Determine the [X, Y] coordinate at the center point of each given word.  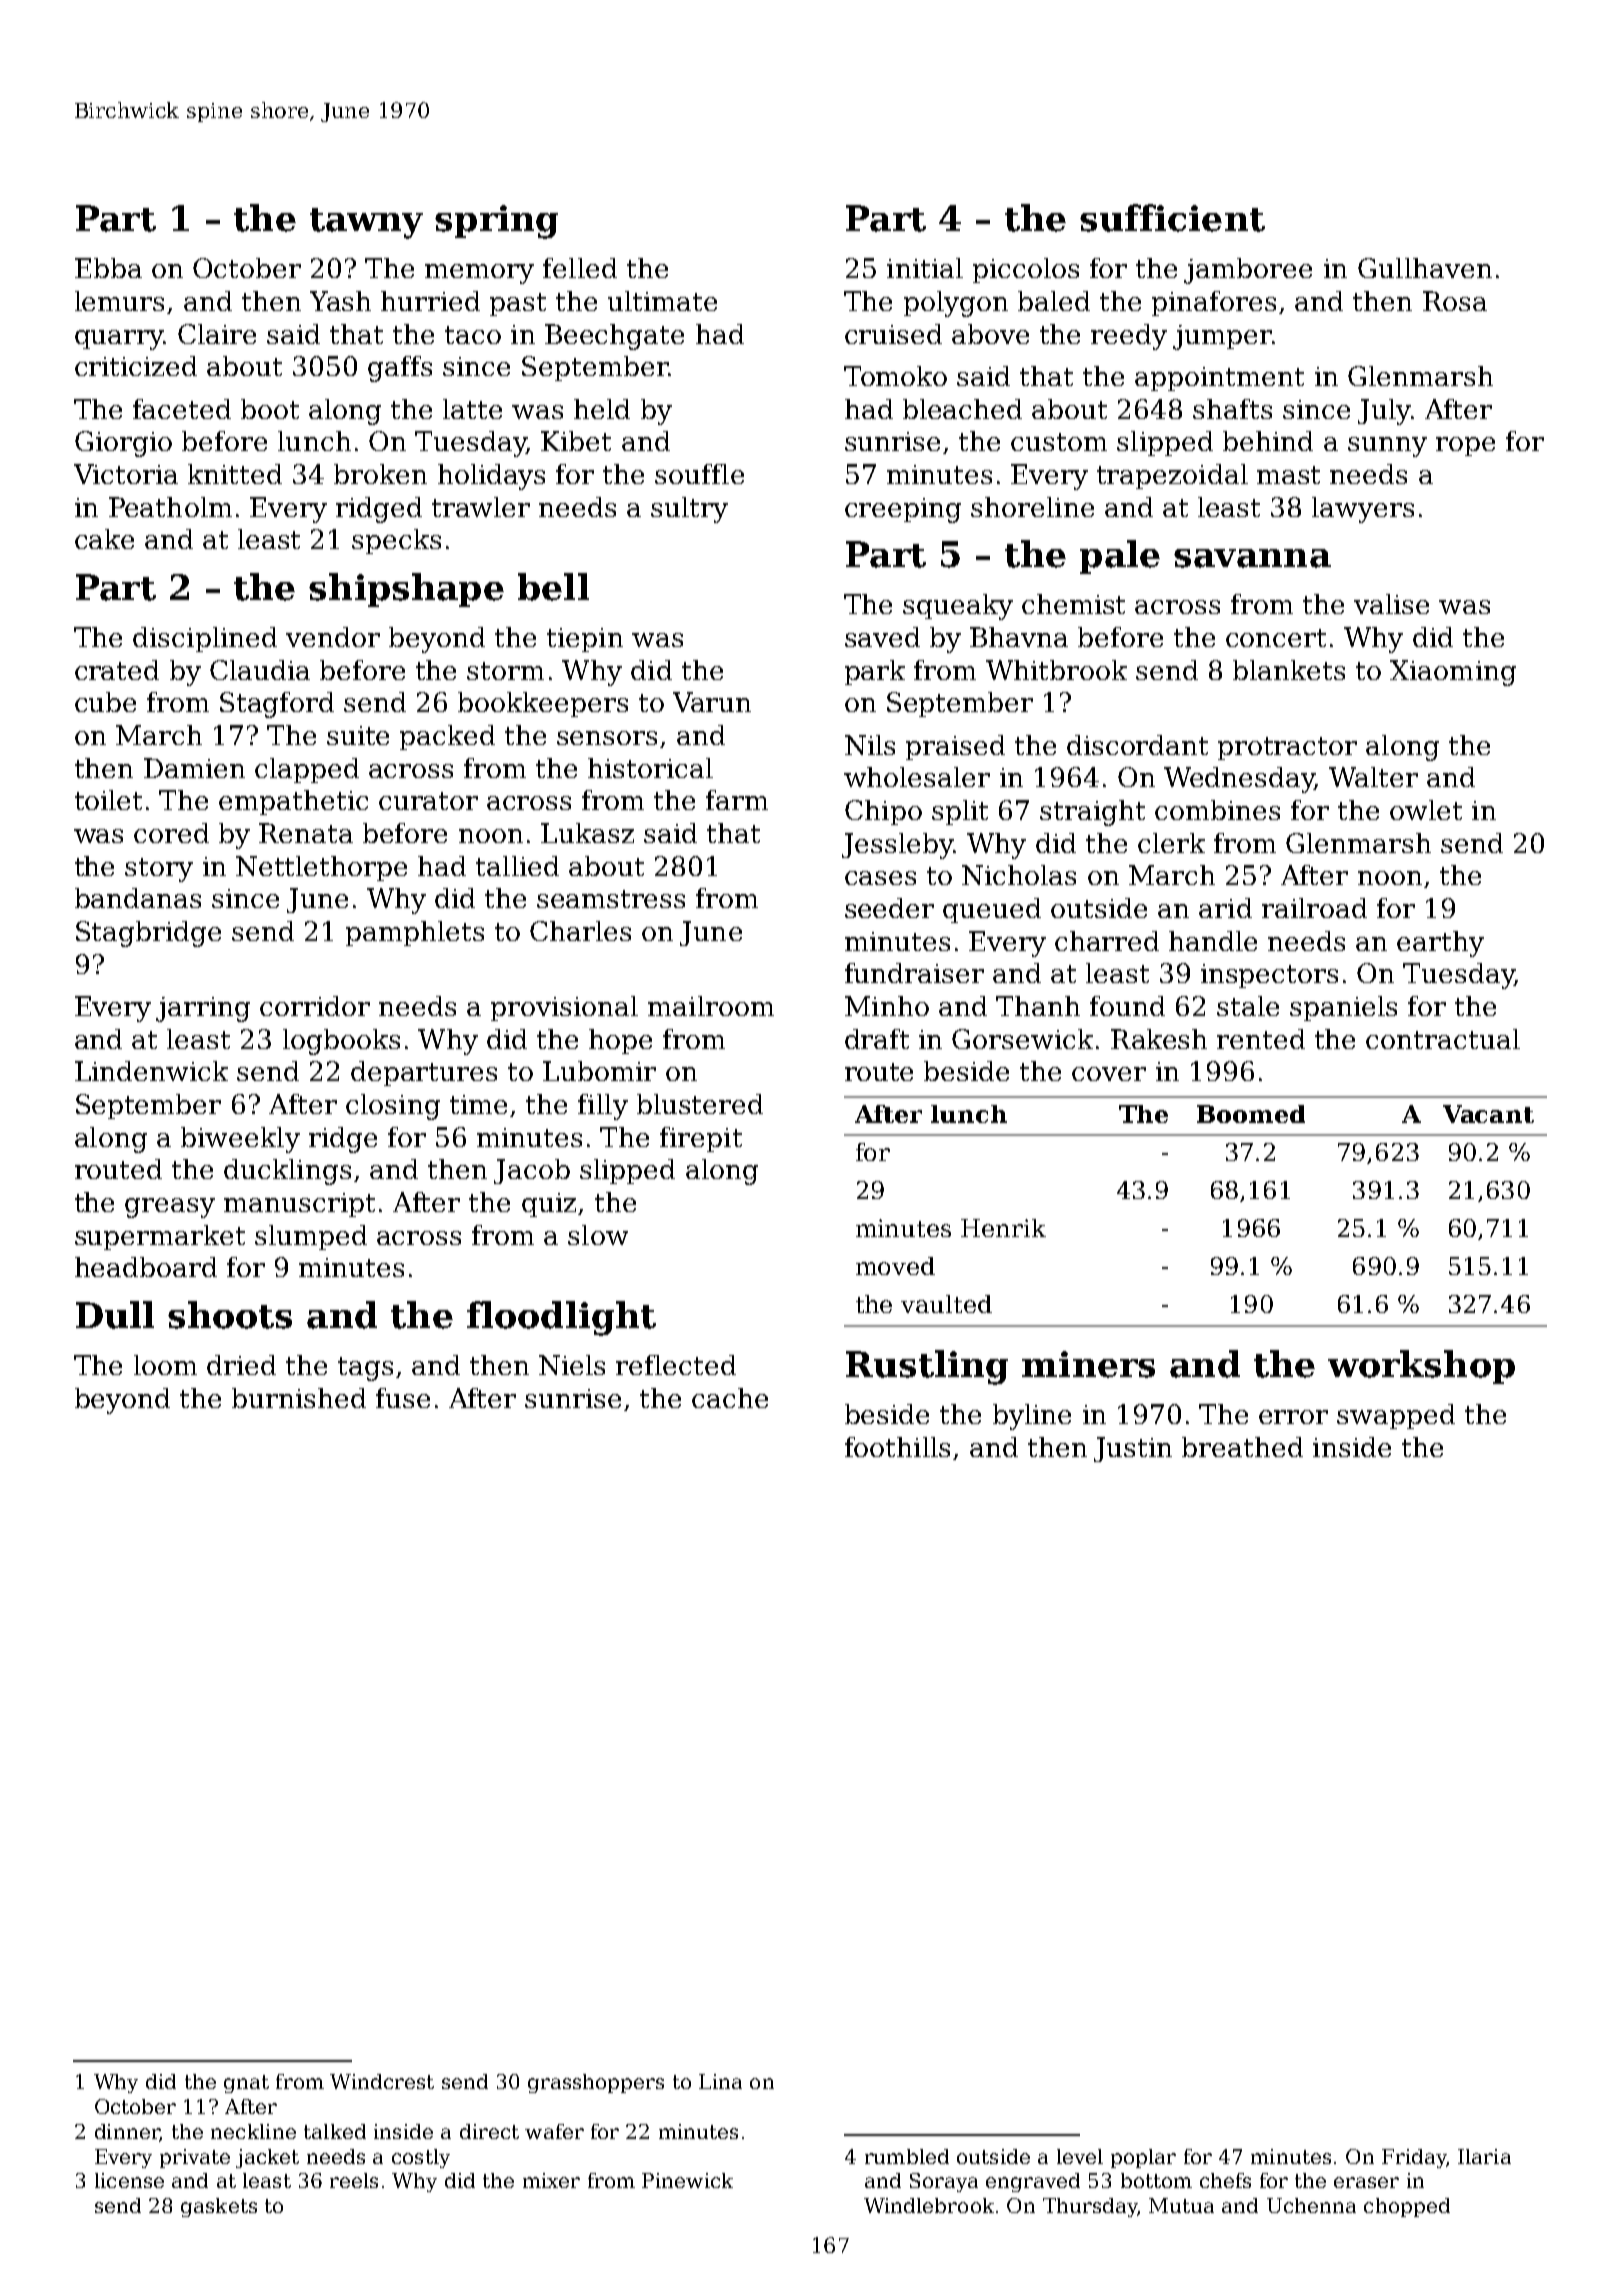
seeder [889, 908]
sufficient [1172, 218]
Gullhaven [1425, 268]
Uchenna [1311, 2205]
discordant [1137, 745]
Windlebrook [929, 2205]
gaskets [219, 2207]
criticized [136, 366]
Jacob [532, 1171]
